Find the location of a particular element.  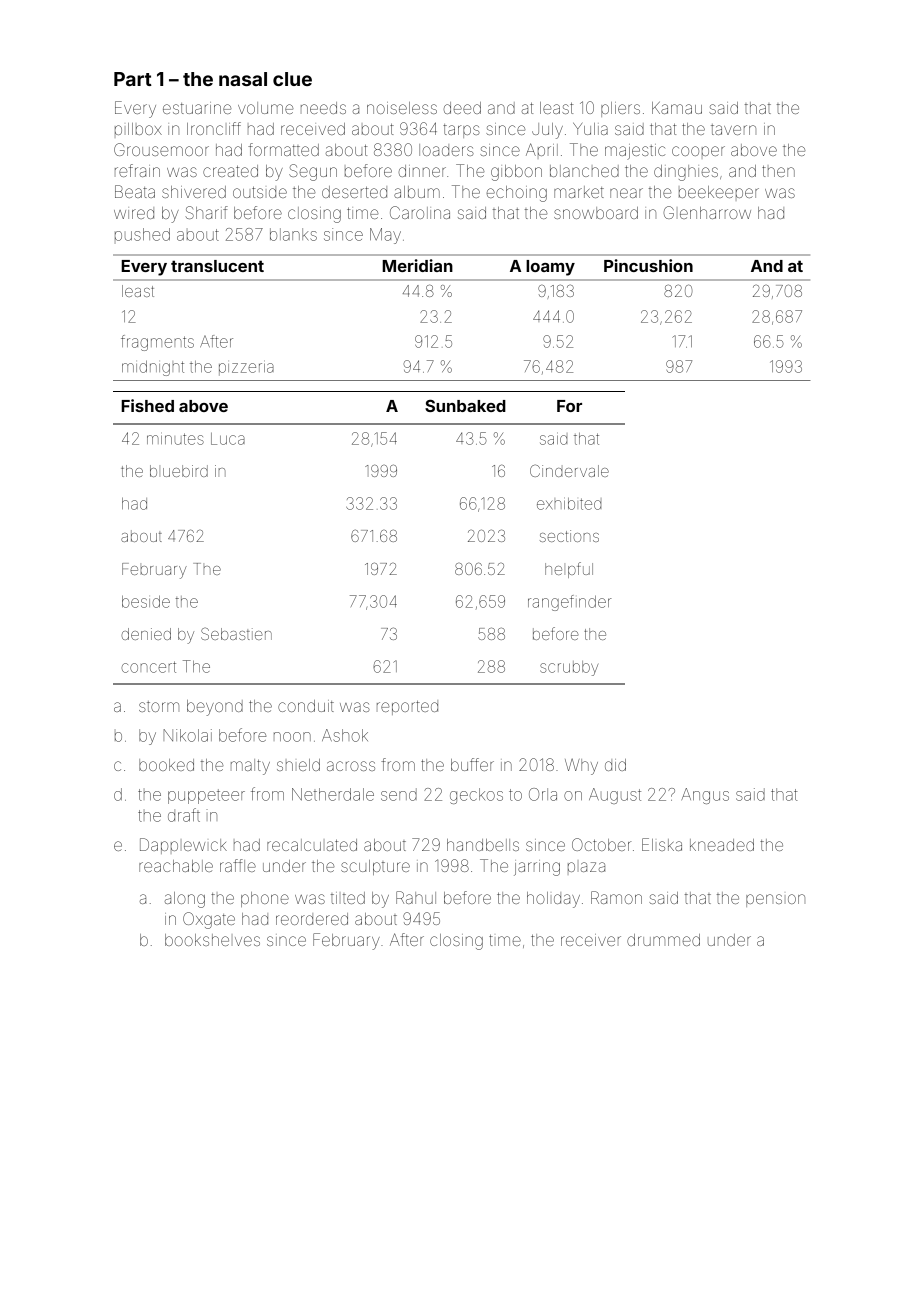

Sunbaked is located at coordinates (465, 405).
